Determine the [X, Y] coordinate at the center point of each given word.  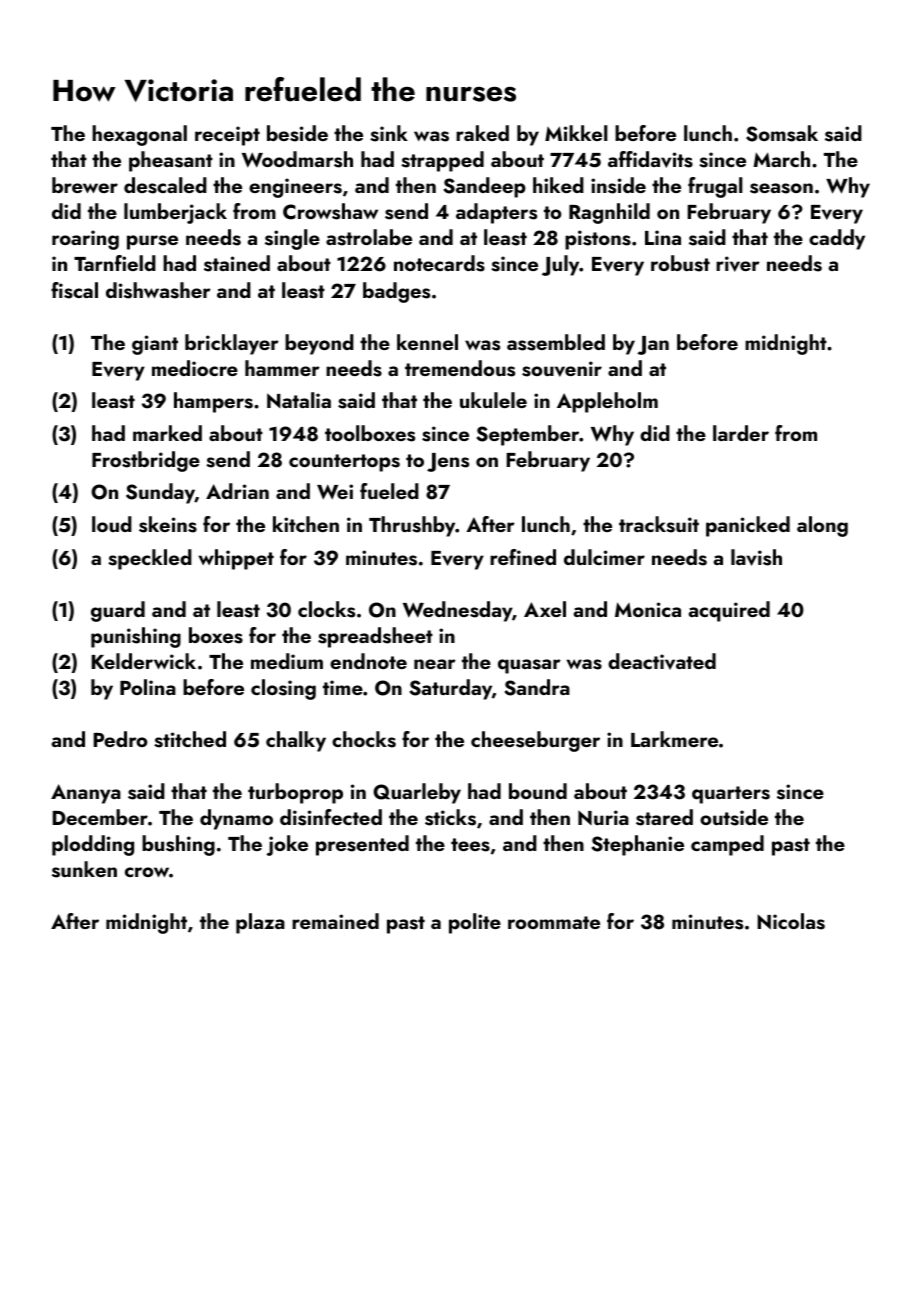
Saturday [450, 689]
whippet [236, 559]
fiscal [74, 290]
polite [475, 923]
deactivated [662, 661]
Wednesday [458, 611]
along [822, 526]
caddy [837, 239]
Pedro [120, 739]
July [560, 265]
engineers [295, 188]
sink [389, 133]
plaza [260, 923]
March [782, 159]
